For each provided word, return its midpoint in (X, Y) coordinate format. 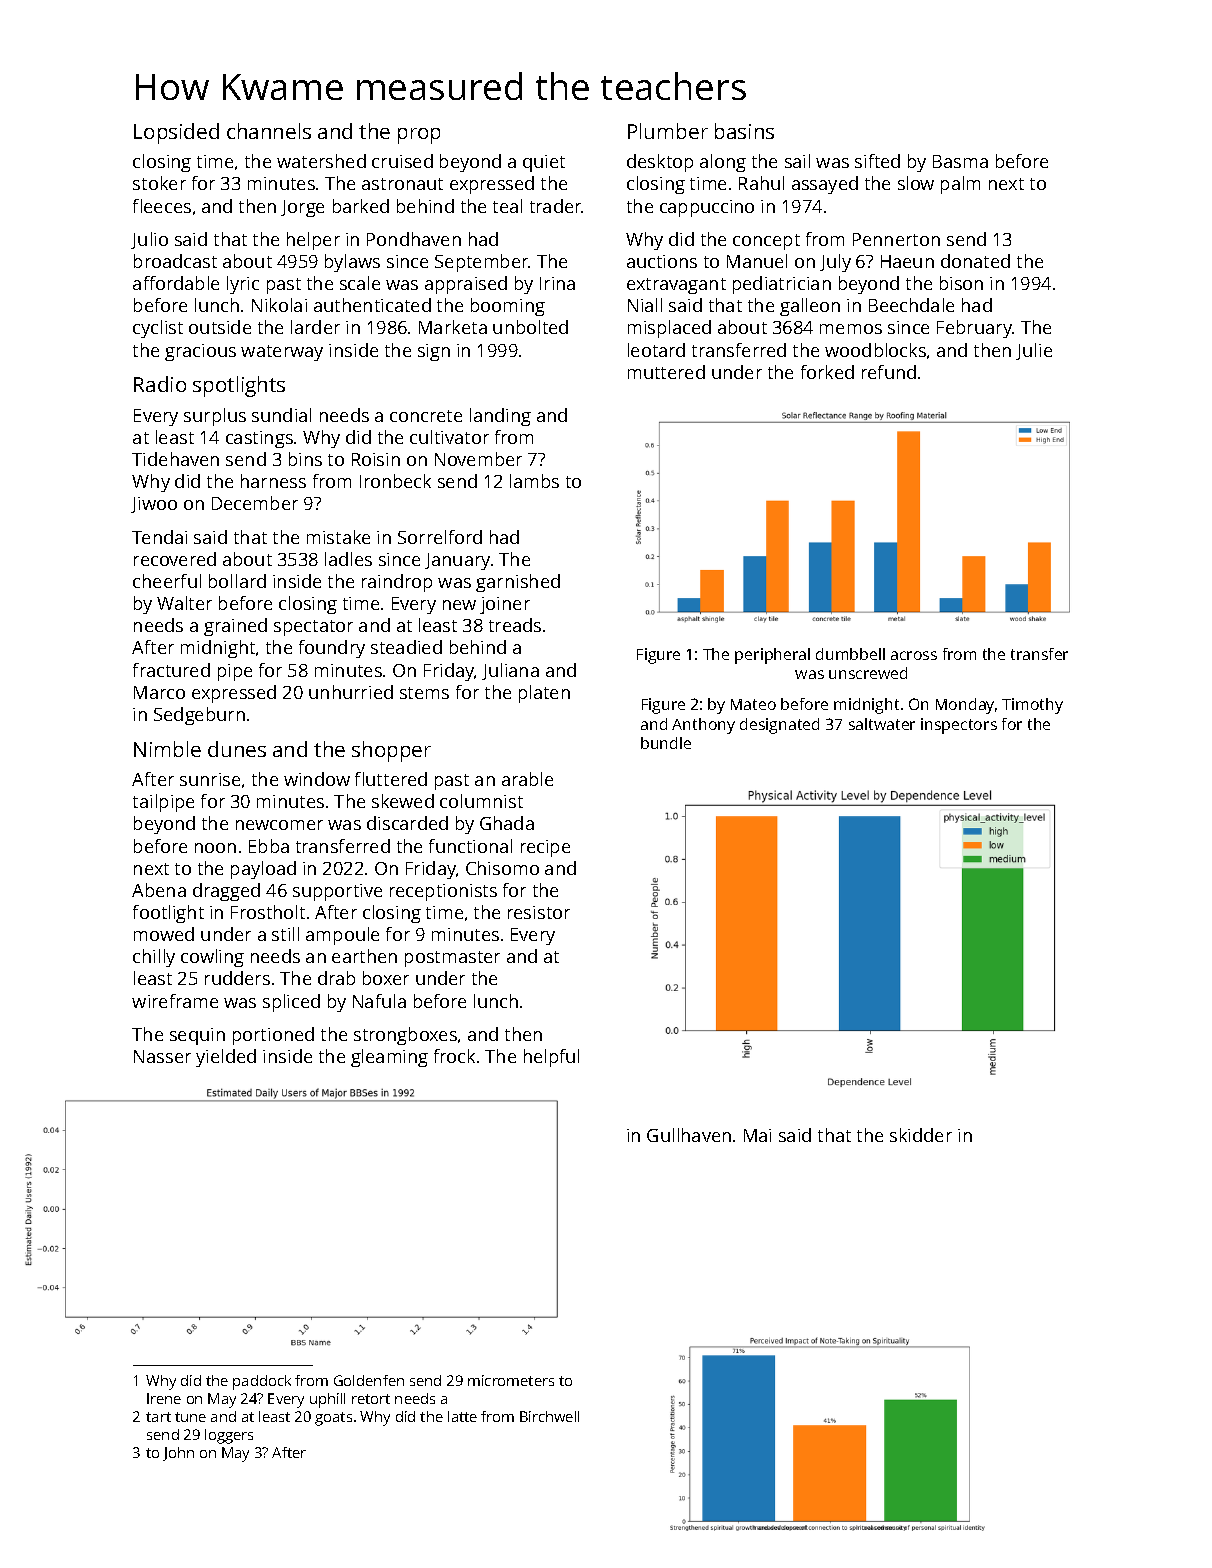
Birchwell (549, 1416)
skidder (921, 1135)
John (178, 1454)
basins (744, 131)
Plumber (668, 131)
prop (419, 136)
